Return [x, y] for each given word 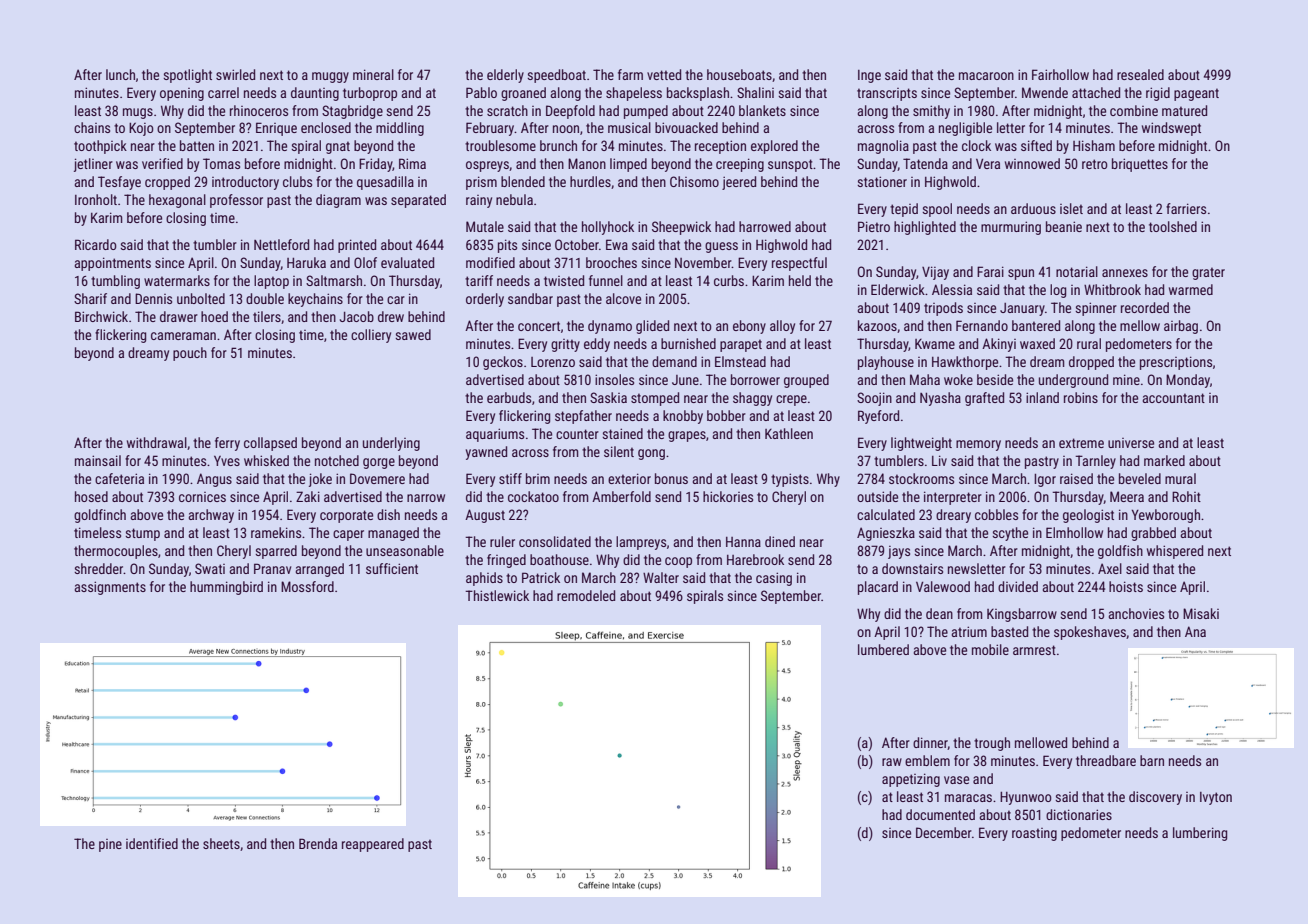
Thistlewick [497, 595]
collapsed [270, 444]
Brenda [318, 843]
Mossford [307, 586]
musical [629, 127]
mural [1180, 478]
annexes [1125, 273]
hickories [728, 496]
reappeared [373, 845]
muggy [330, 77]
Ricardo [96, 244]
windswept [1171, 129]
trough [992, 744]
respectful [799, 264]
